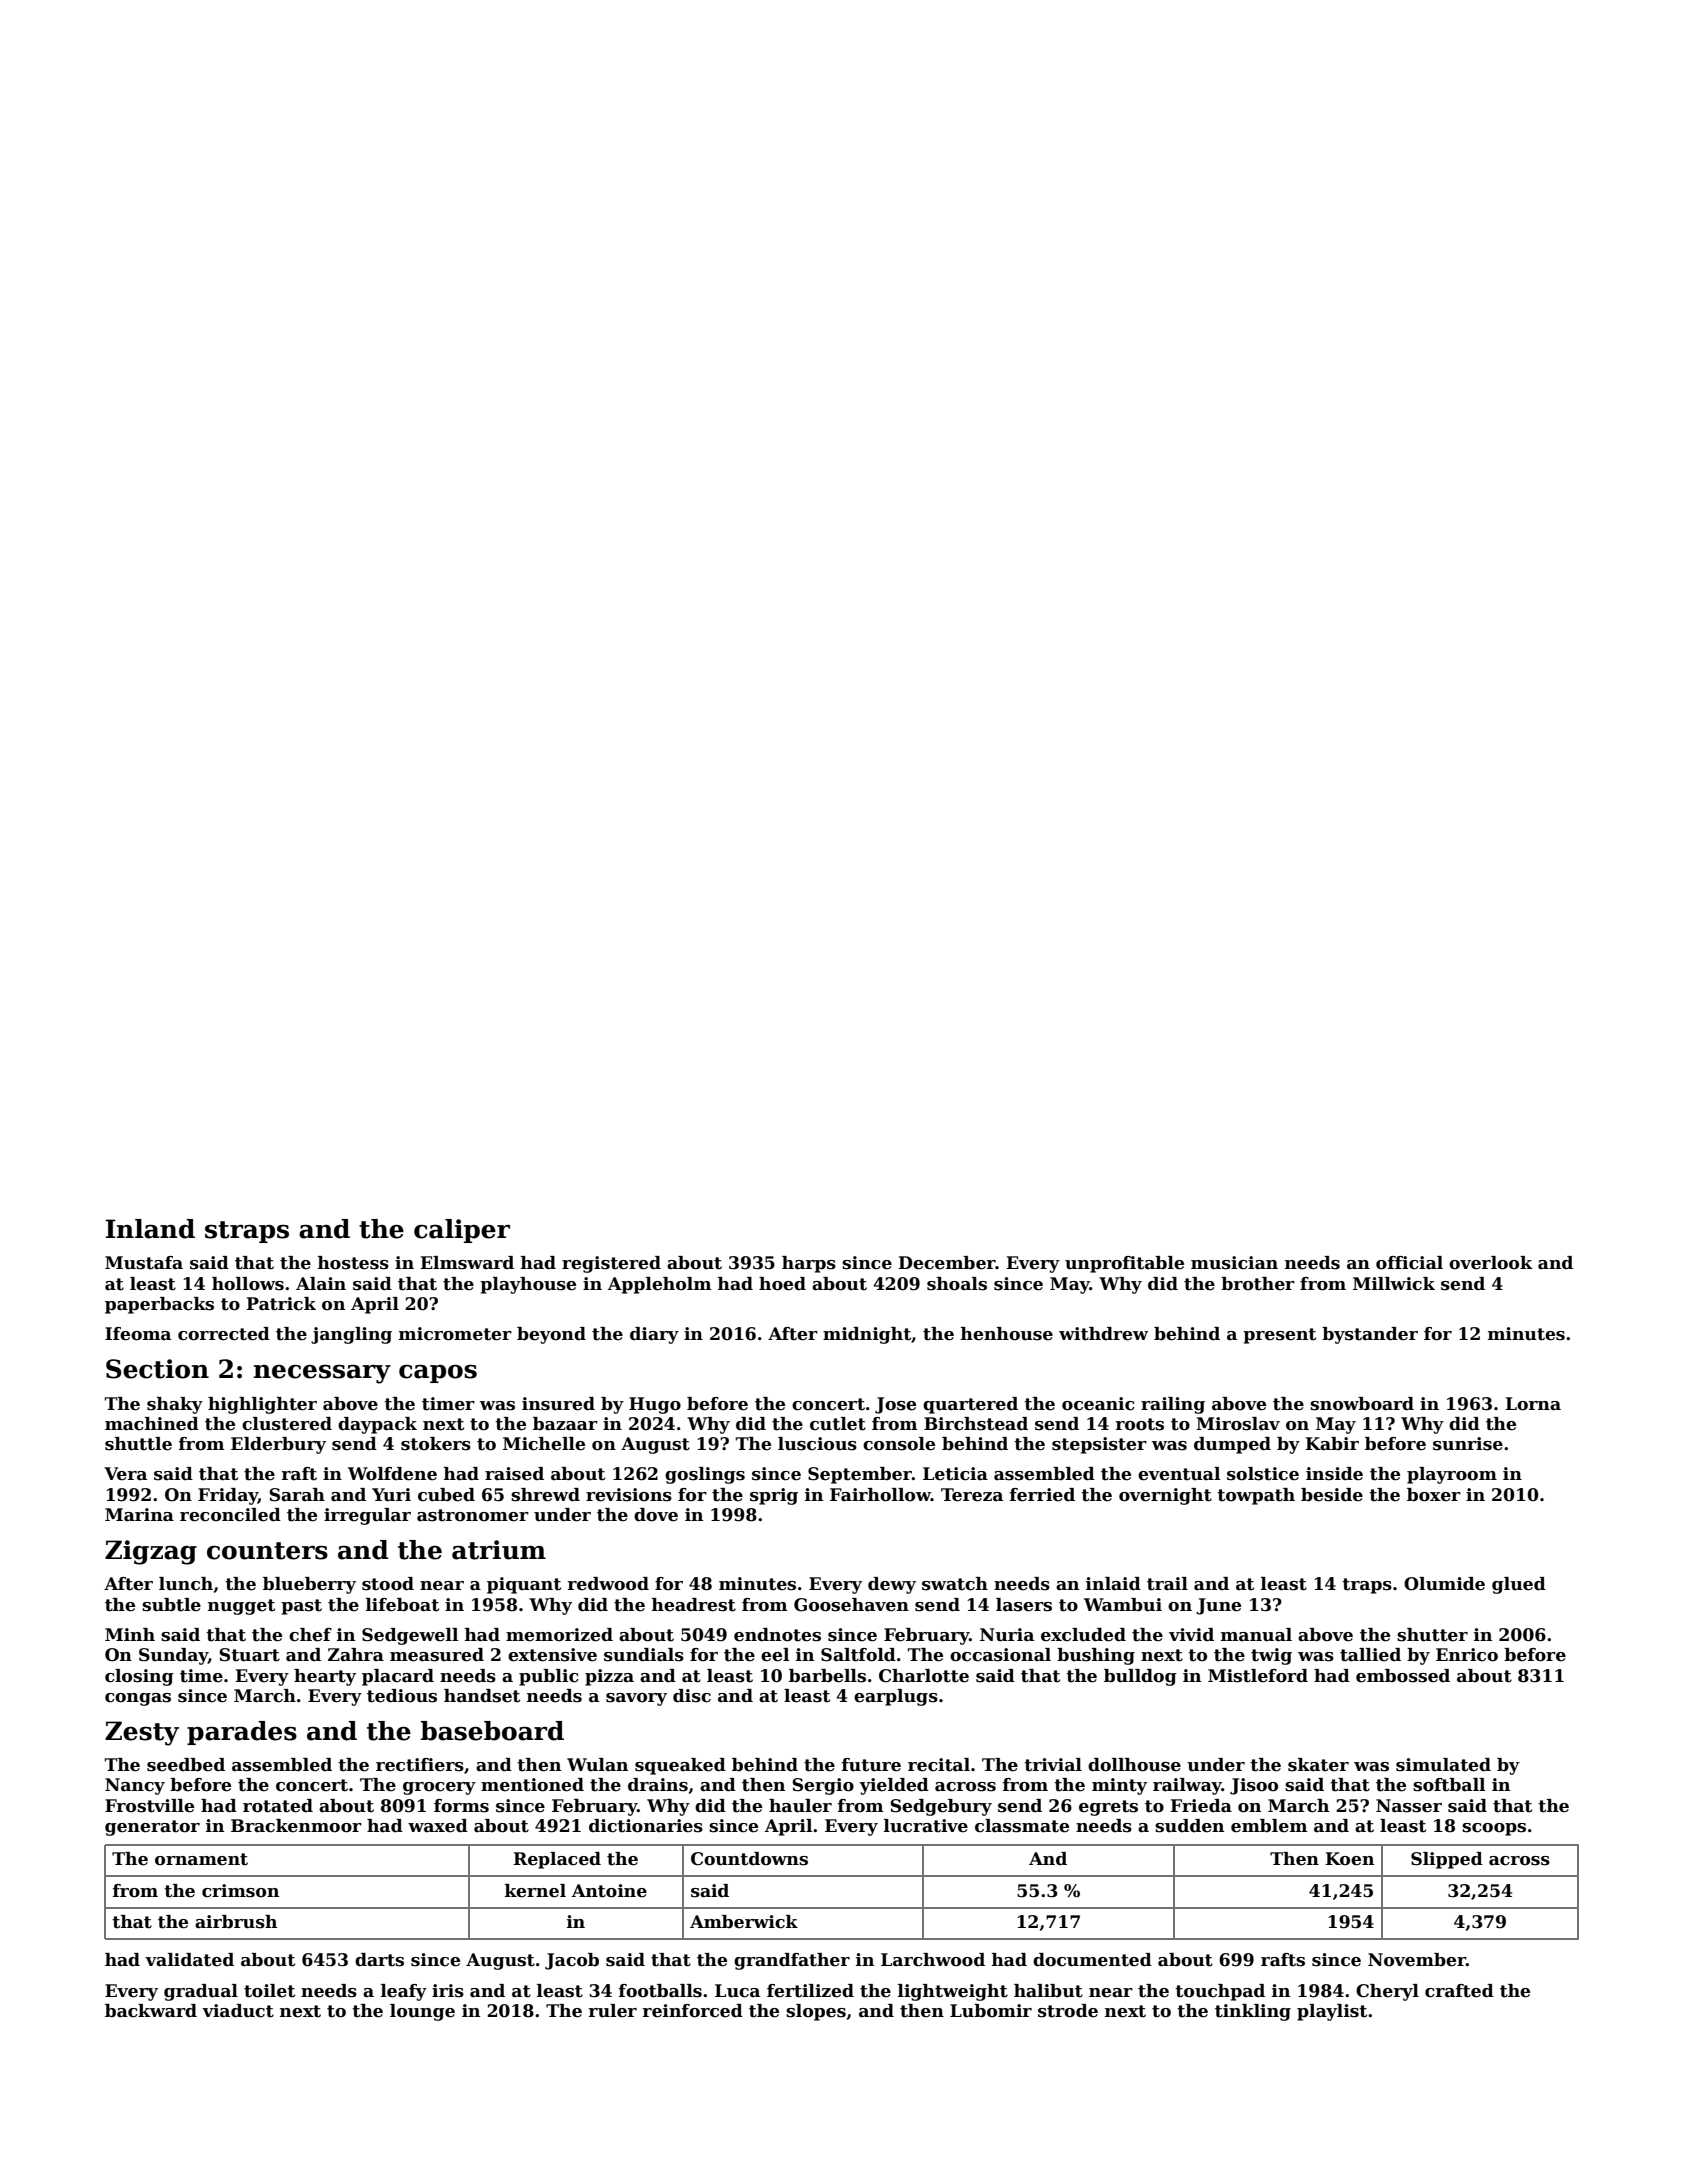 The height and width of the screenshot is (2178, 1683). I want to click on overlook, so click(1491, 1263).
